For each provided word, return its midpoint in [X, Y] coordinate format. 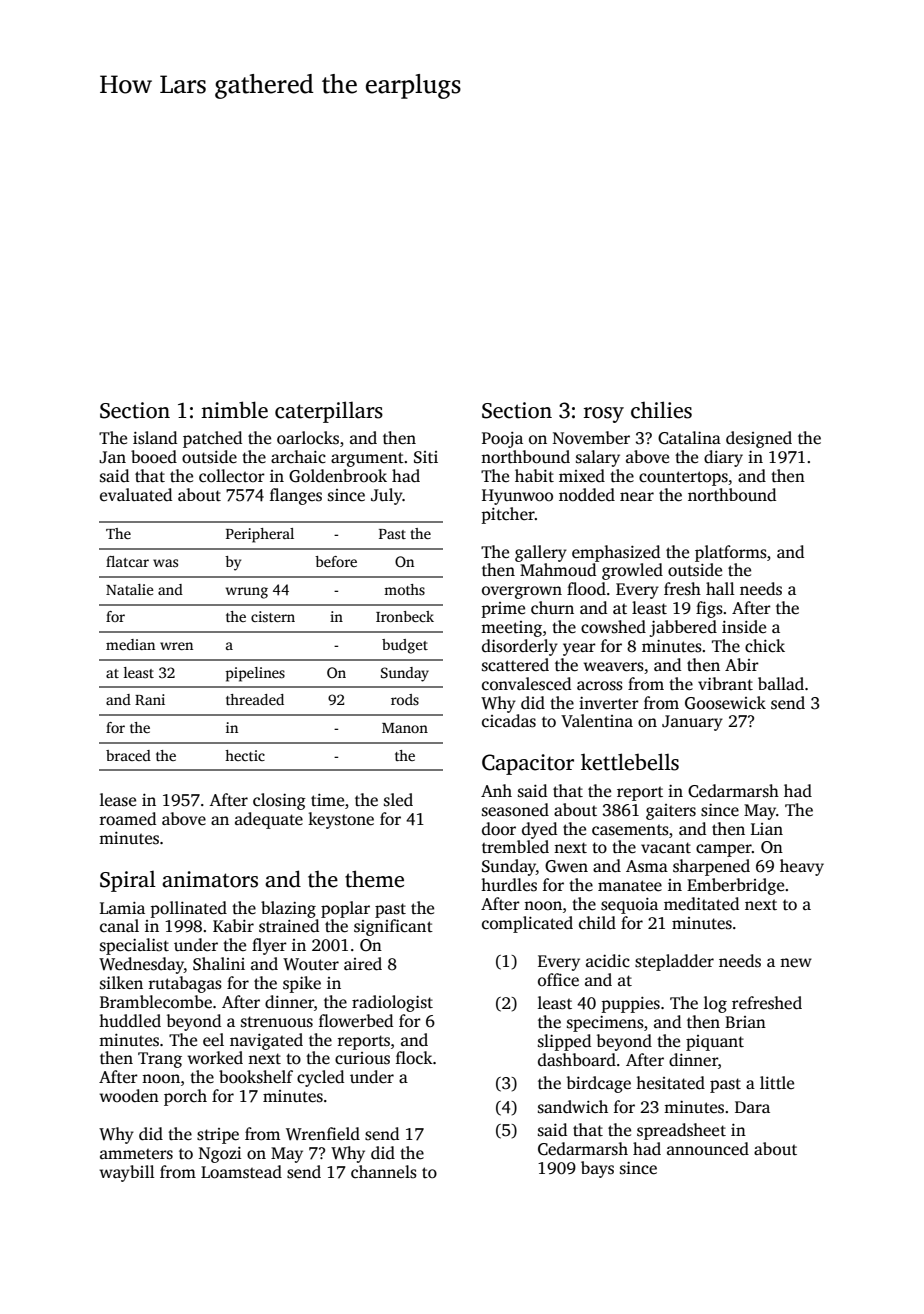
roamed [128, 819]
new [796, 963]
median [130, 644]
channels [384, 1172]
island [155, 438]
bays [597, 1169]
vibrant [725, 683]
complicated [527, 924]
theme [374, 879]
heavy [802, 867]
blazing [288, 909]
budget [405, 646]
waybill [127, 1173]
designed [759, 439]
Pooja [502, 440]
